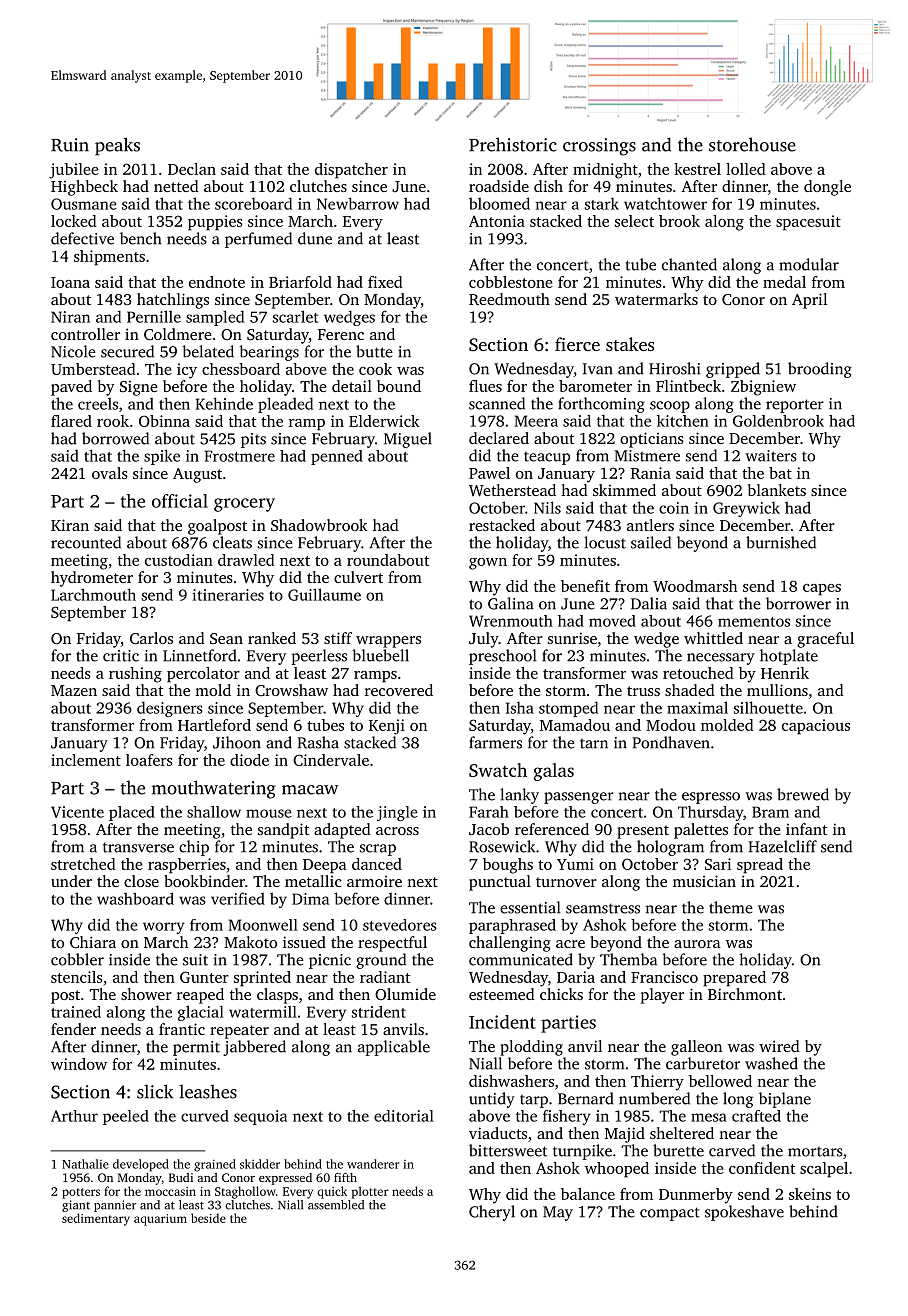 Image resolution: width=908 pixels, height=1316 pixels. What do you see at coordinates (117, 146) in the screenshot?
I see `peaks` at bounding box center [117, 146].
